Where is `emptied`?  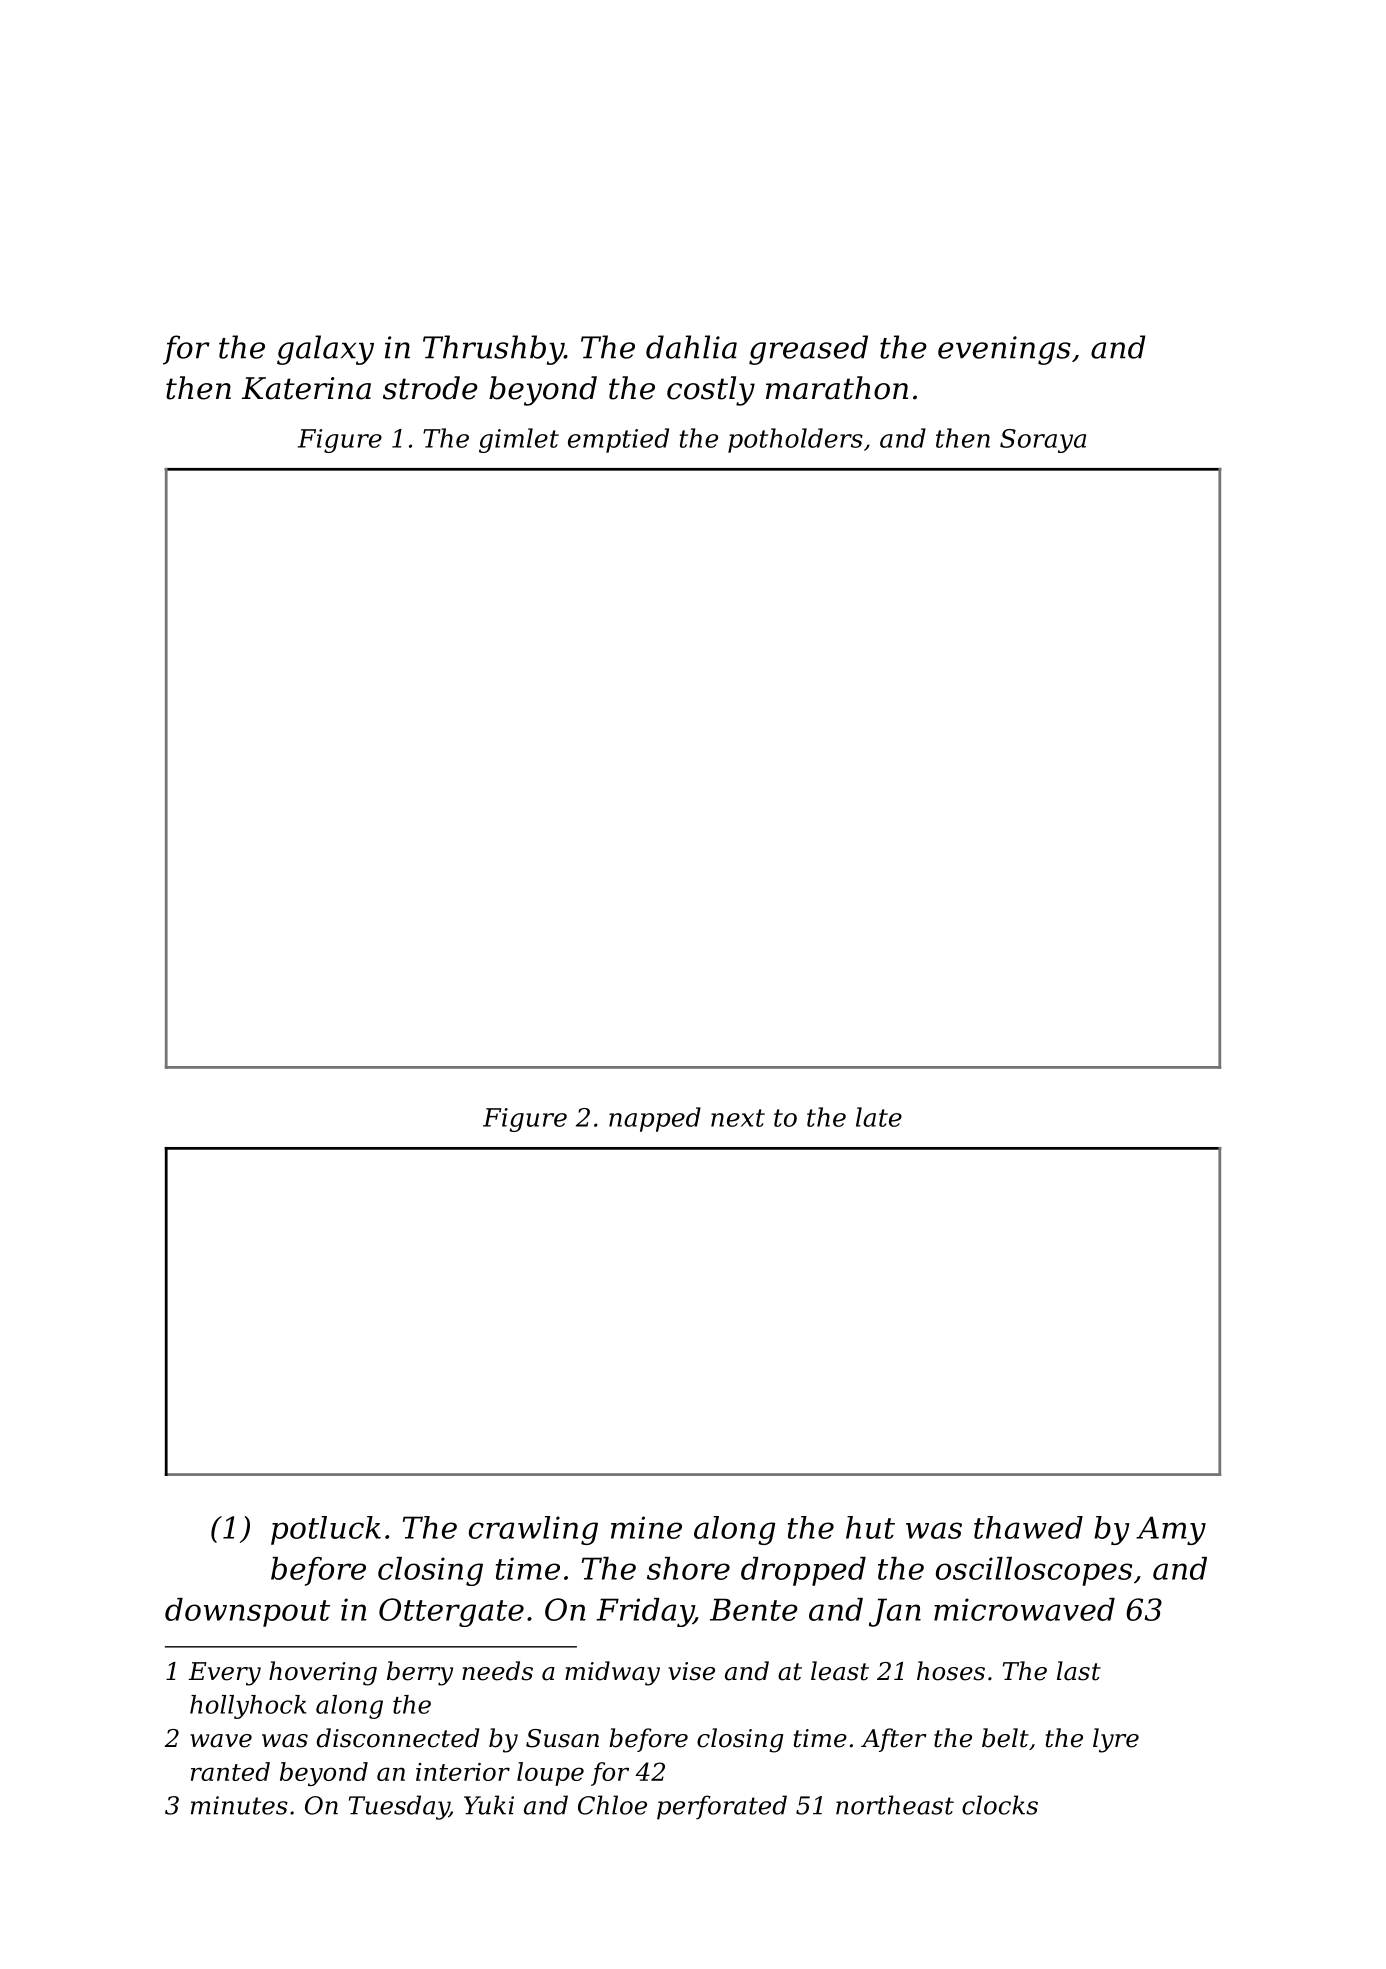
emptied is located at coordinates (618, 440).
